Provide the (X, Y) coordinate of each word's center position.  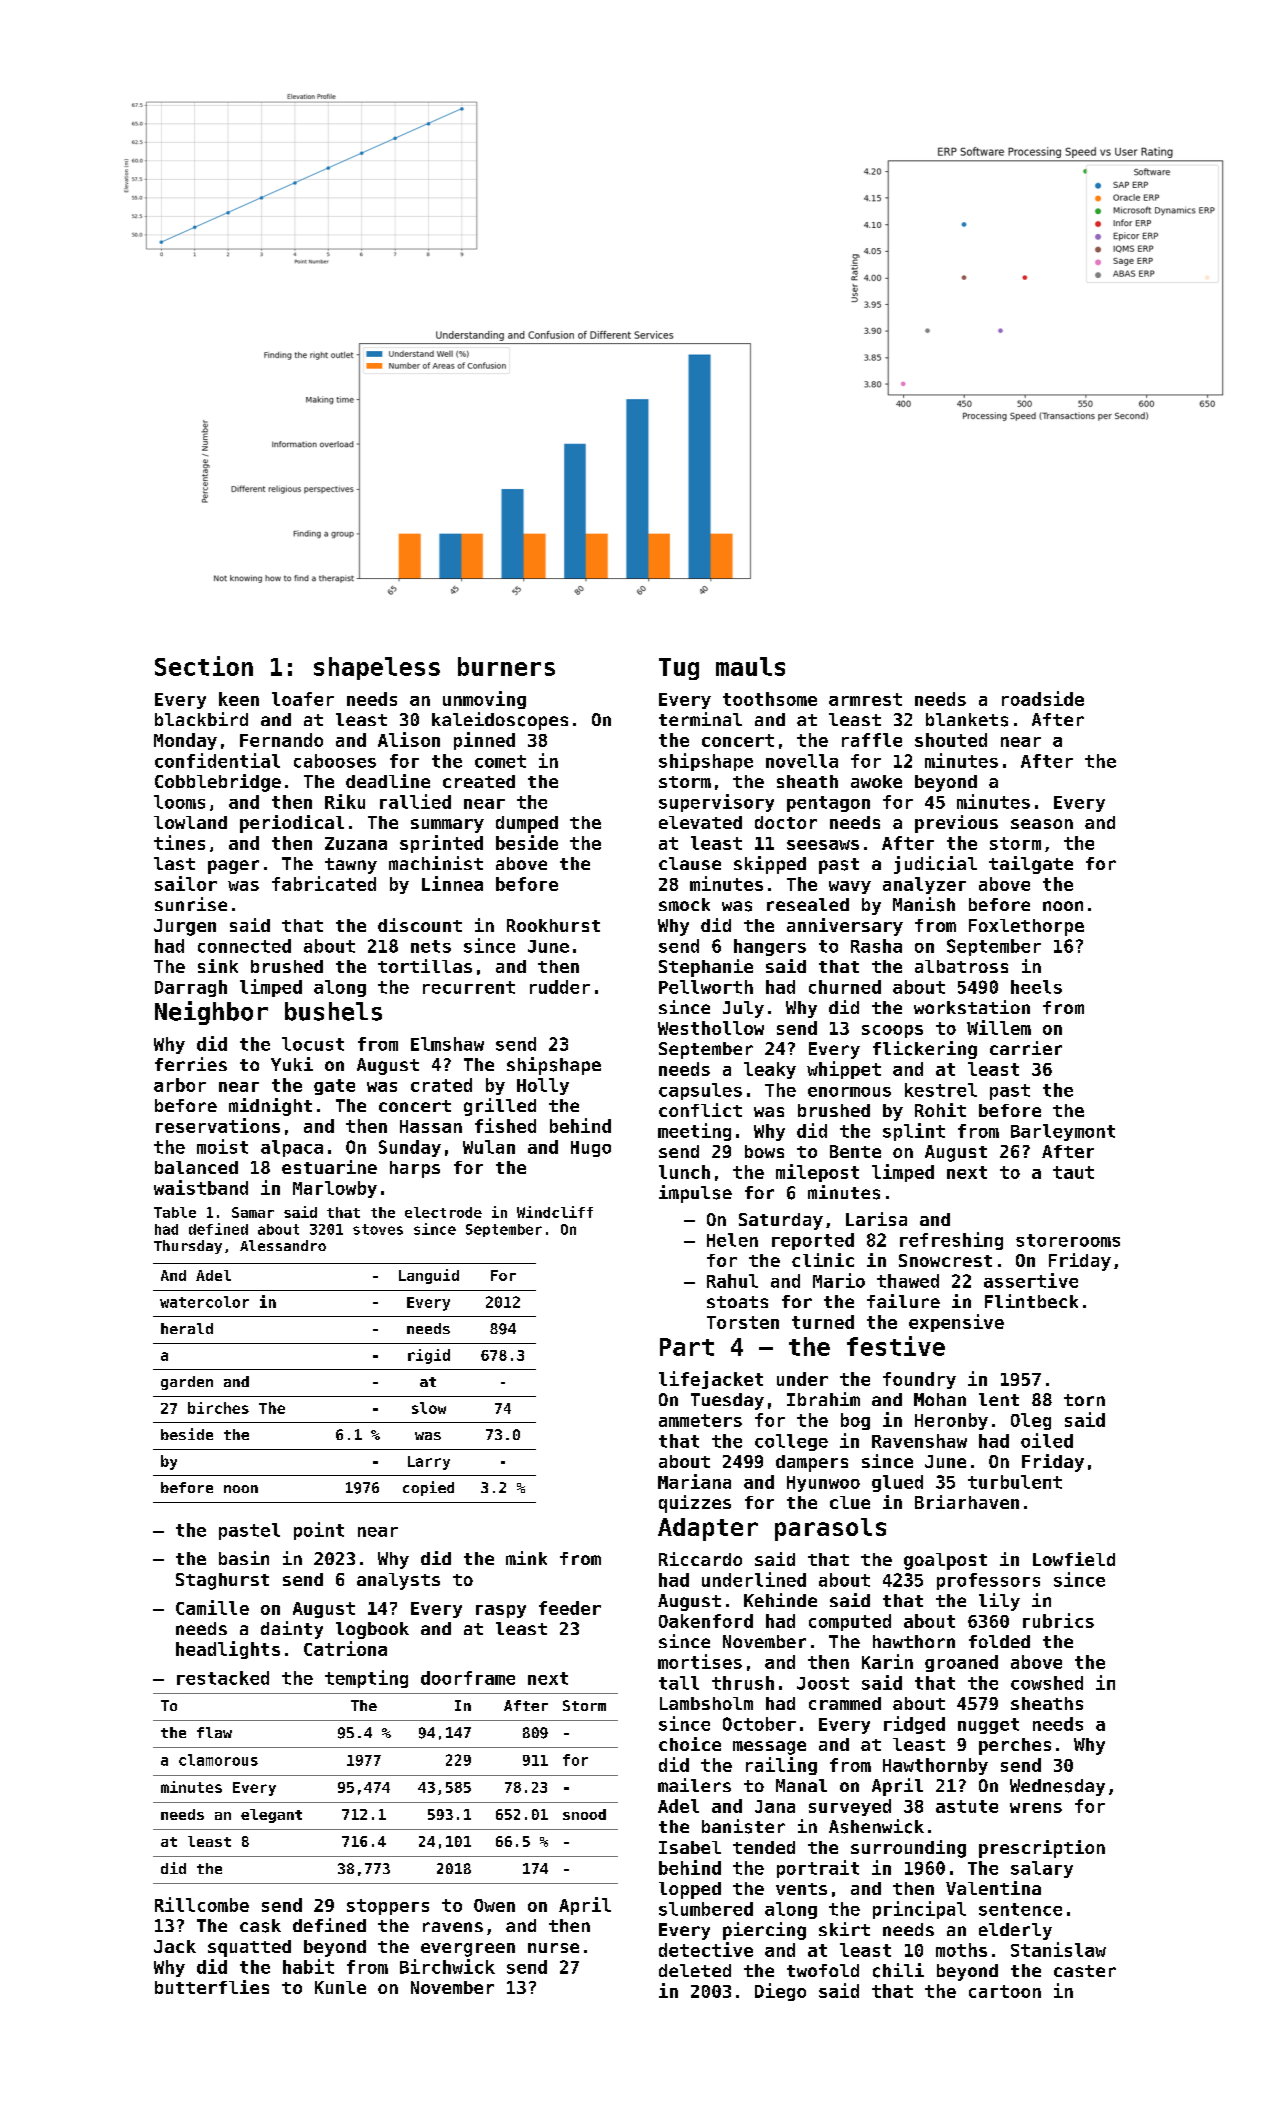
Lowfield (1074, 1559)
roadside (1043, 698)
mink (526, 1558)
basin (244, 1558)
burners (506, 666)
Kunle (340, 1987)
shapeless (377, 668)
